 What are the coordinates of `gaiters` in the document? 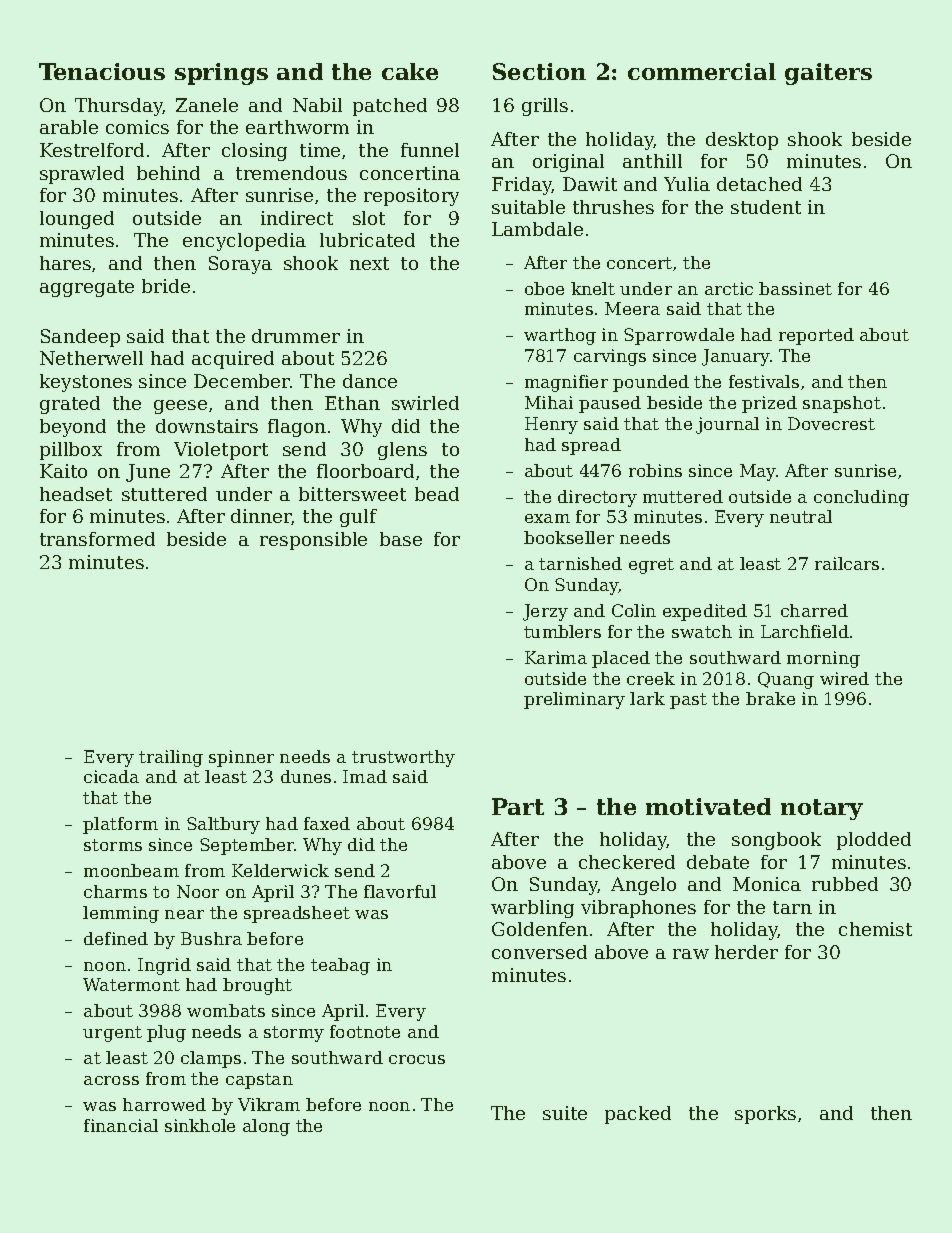 It's located at (828, 74).
